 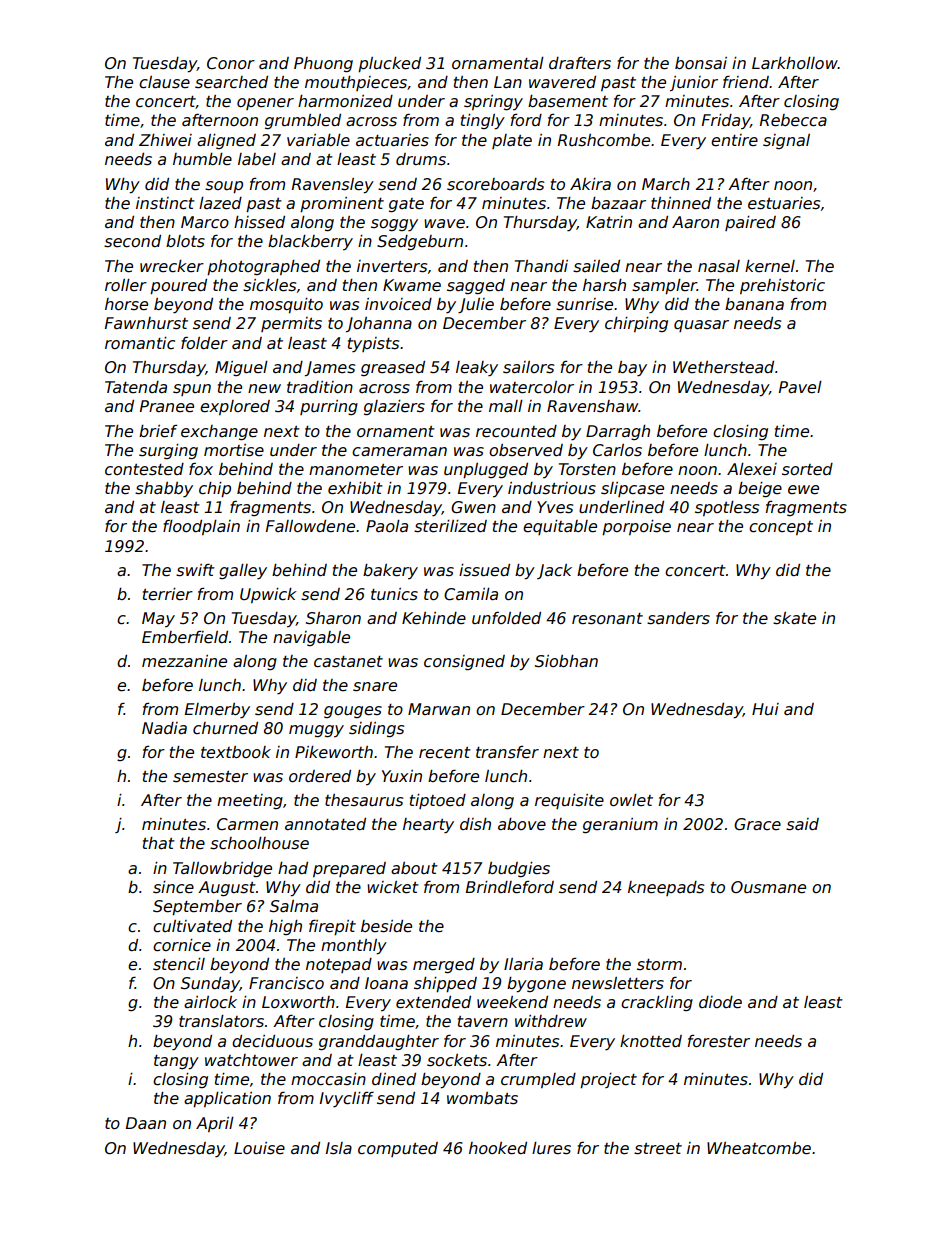 I want to click on skate, so click(x=794, y=618).
